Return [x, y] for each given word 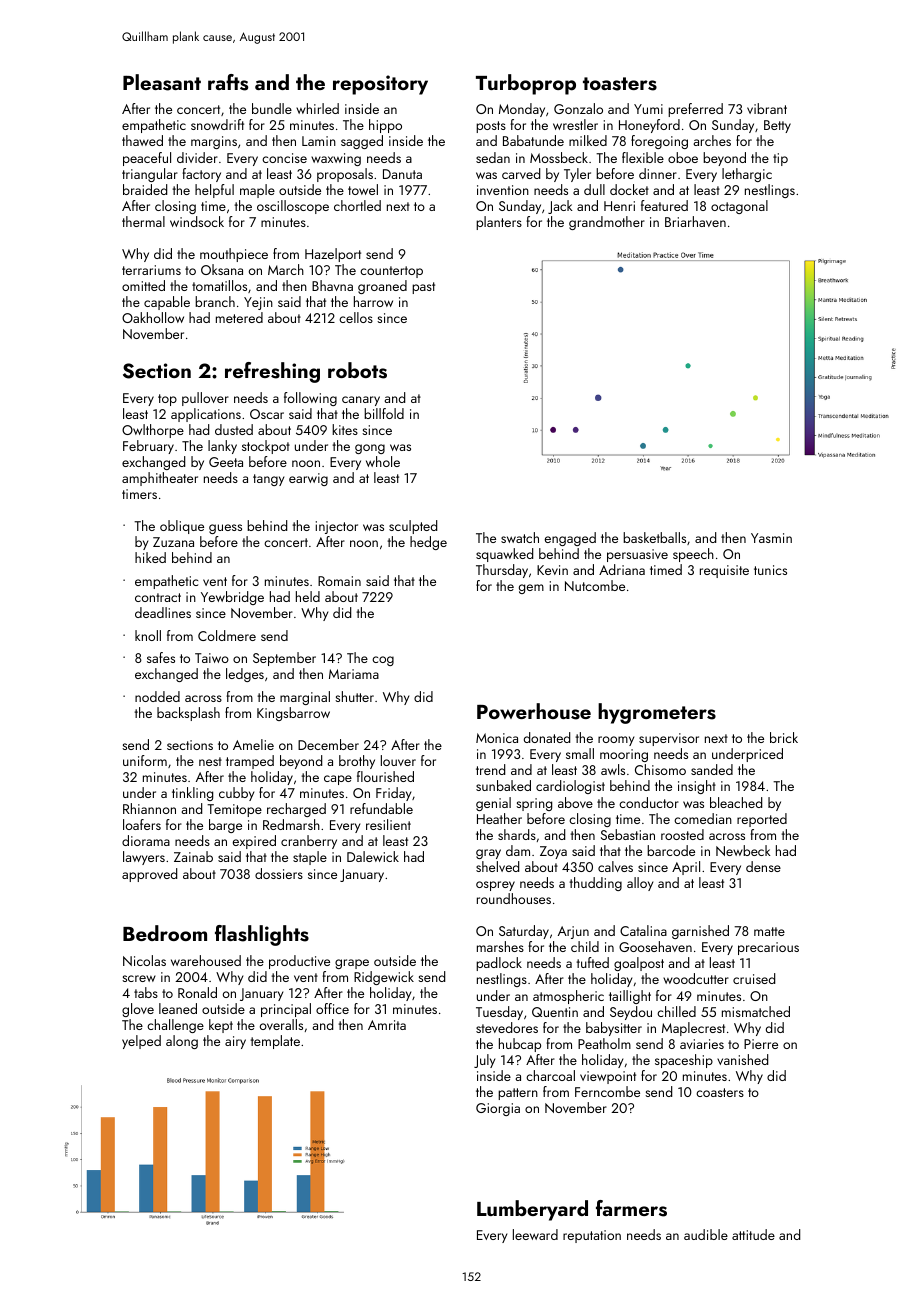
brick [784, 737]
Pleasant [162, 82]
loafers [142, 824]
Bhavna [332, 285]
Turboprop [526, 84]
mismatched [756, 1011]
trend [490, 769]
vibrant [767, 108]
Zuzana [173, 542]
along [182, 1042]
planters [499, 223]
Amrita [387, 1025]
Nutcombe [595, 585]
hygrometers [657, 713]
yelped [141, 1042]
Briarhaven [695, 221]
